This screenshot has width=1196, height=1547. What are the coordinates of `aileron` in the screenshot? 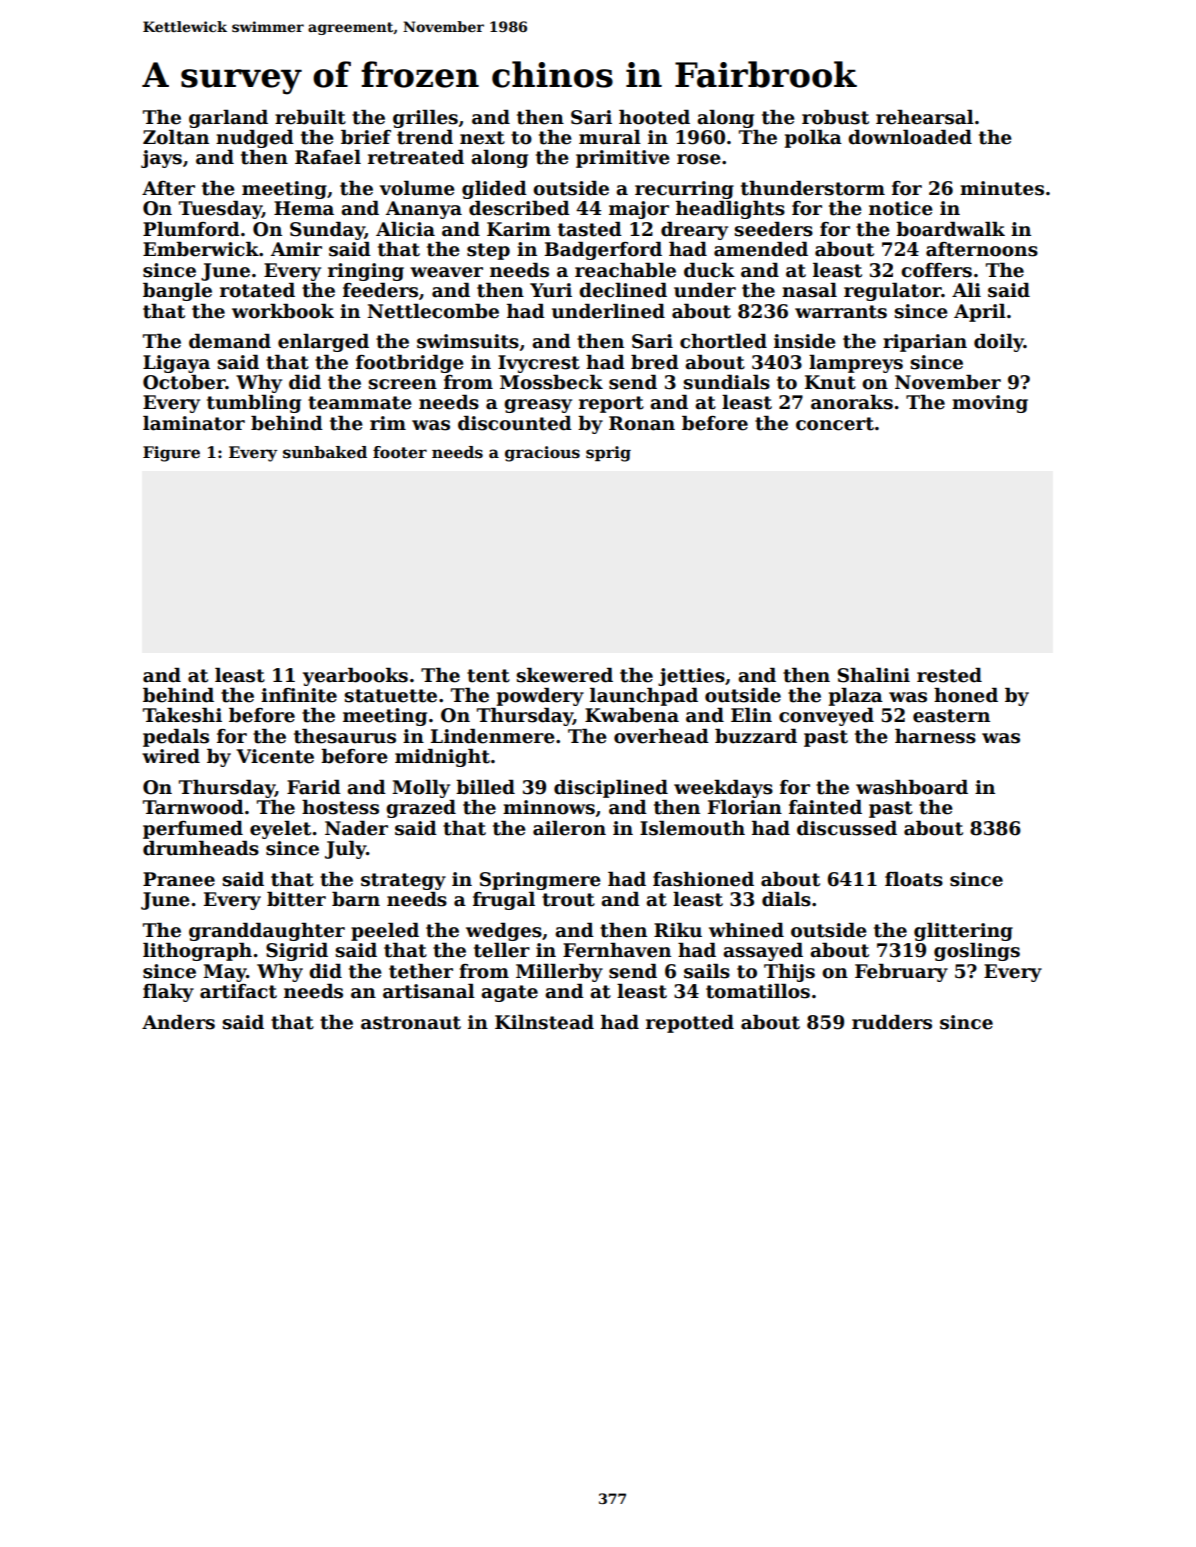 It's located at (569, 828).
